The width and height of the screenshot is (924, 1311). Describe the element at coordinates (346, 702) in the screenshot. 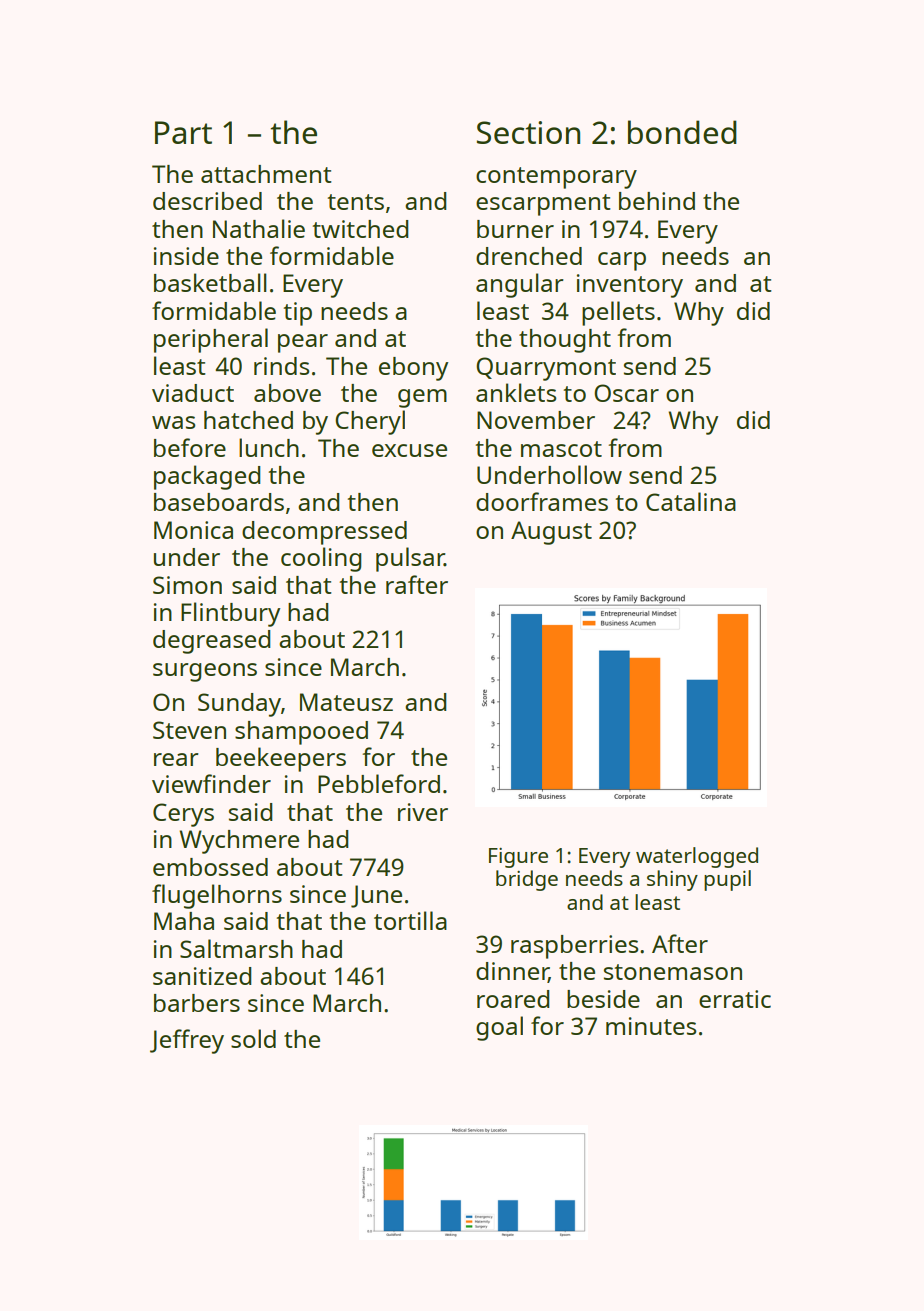

I see `Mateusz` at that location.
